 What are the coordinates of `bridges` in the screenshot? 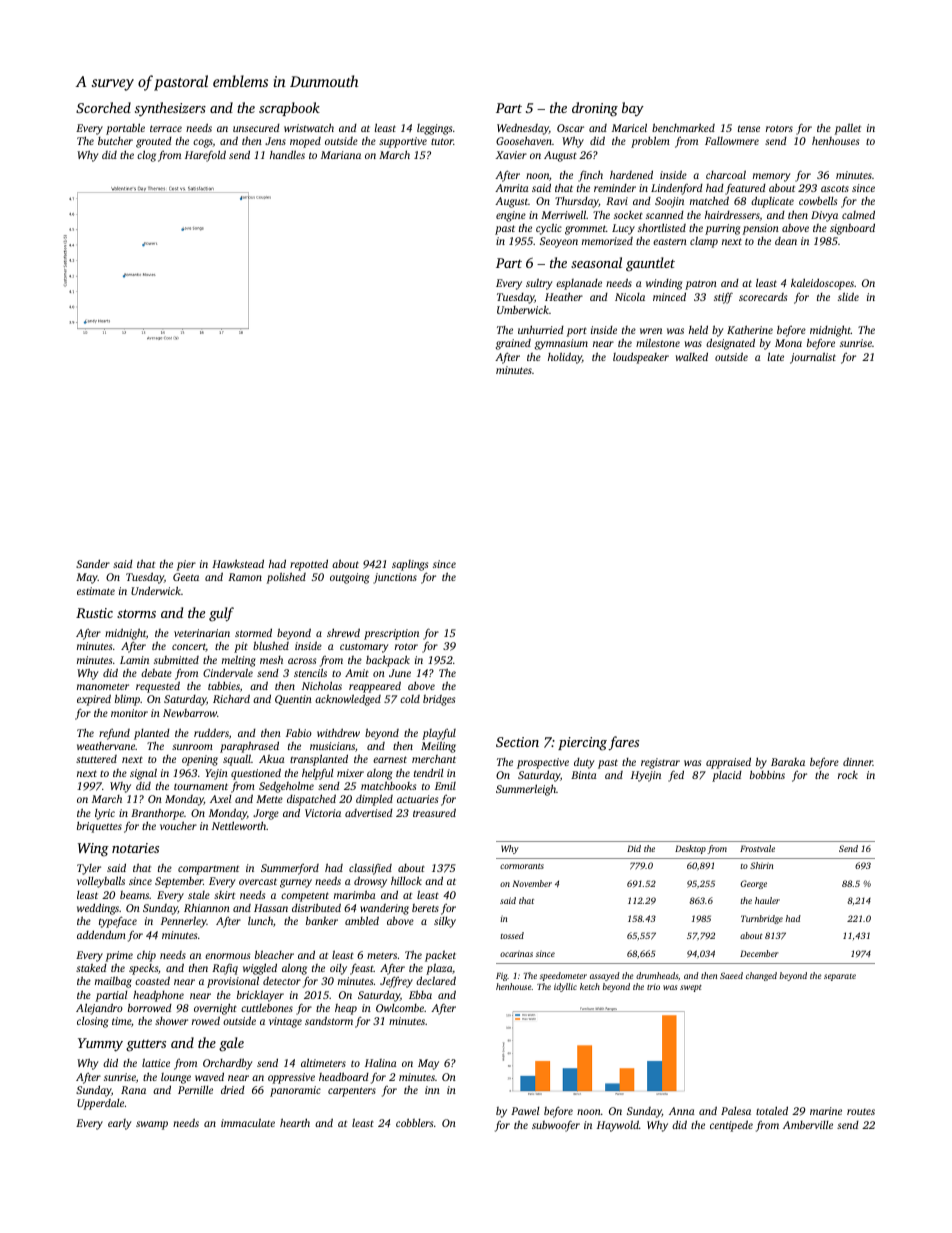 It's located at (439, 700).
